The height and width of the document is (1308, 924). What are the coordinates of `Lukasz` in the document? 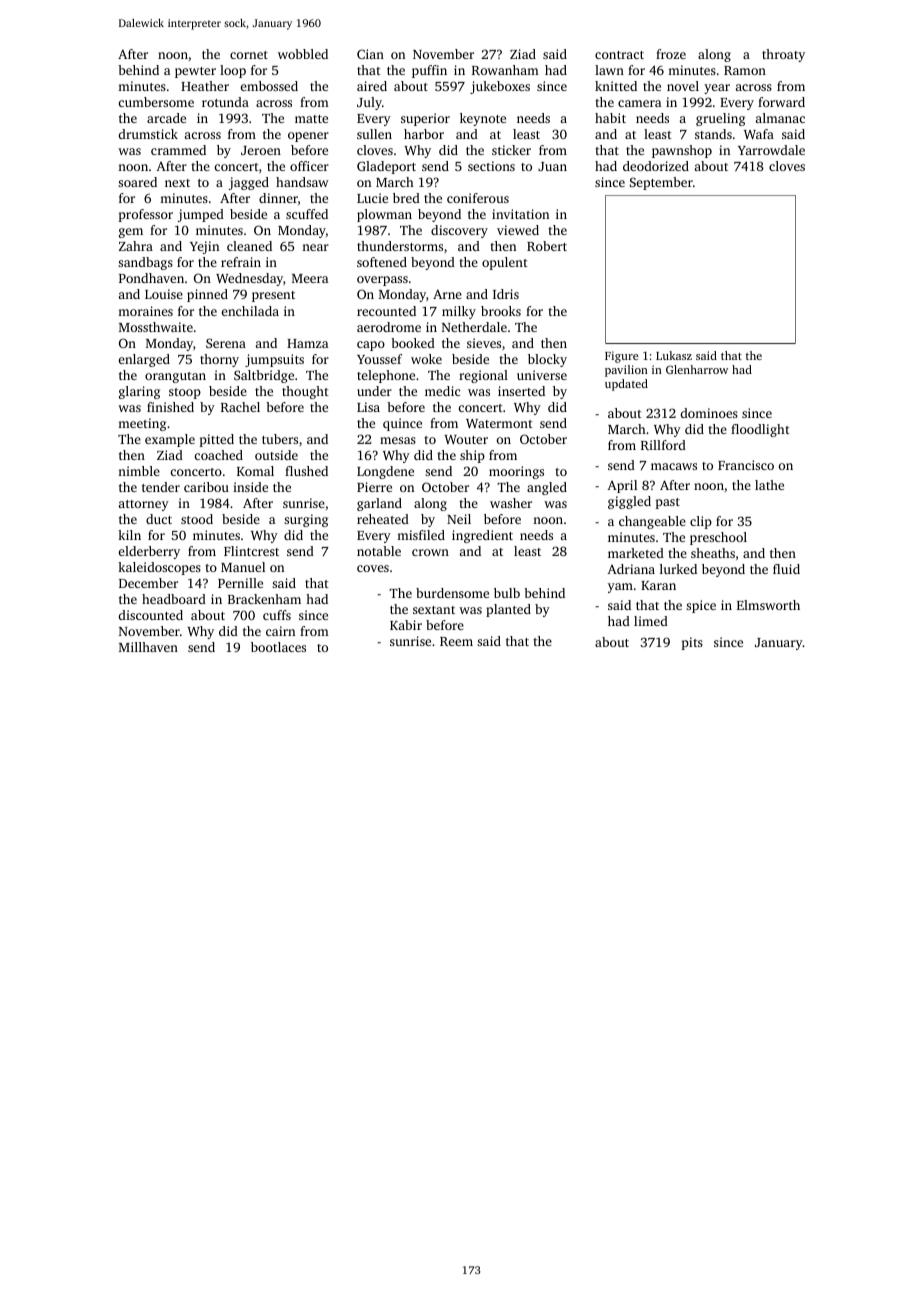 It's located at (674, 355).
